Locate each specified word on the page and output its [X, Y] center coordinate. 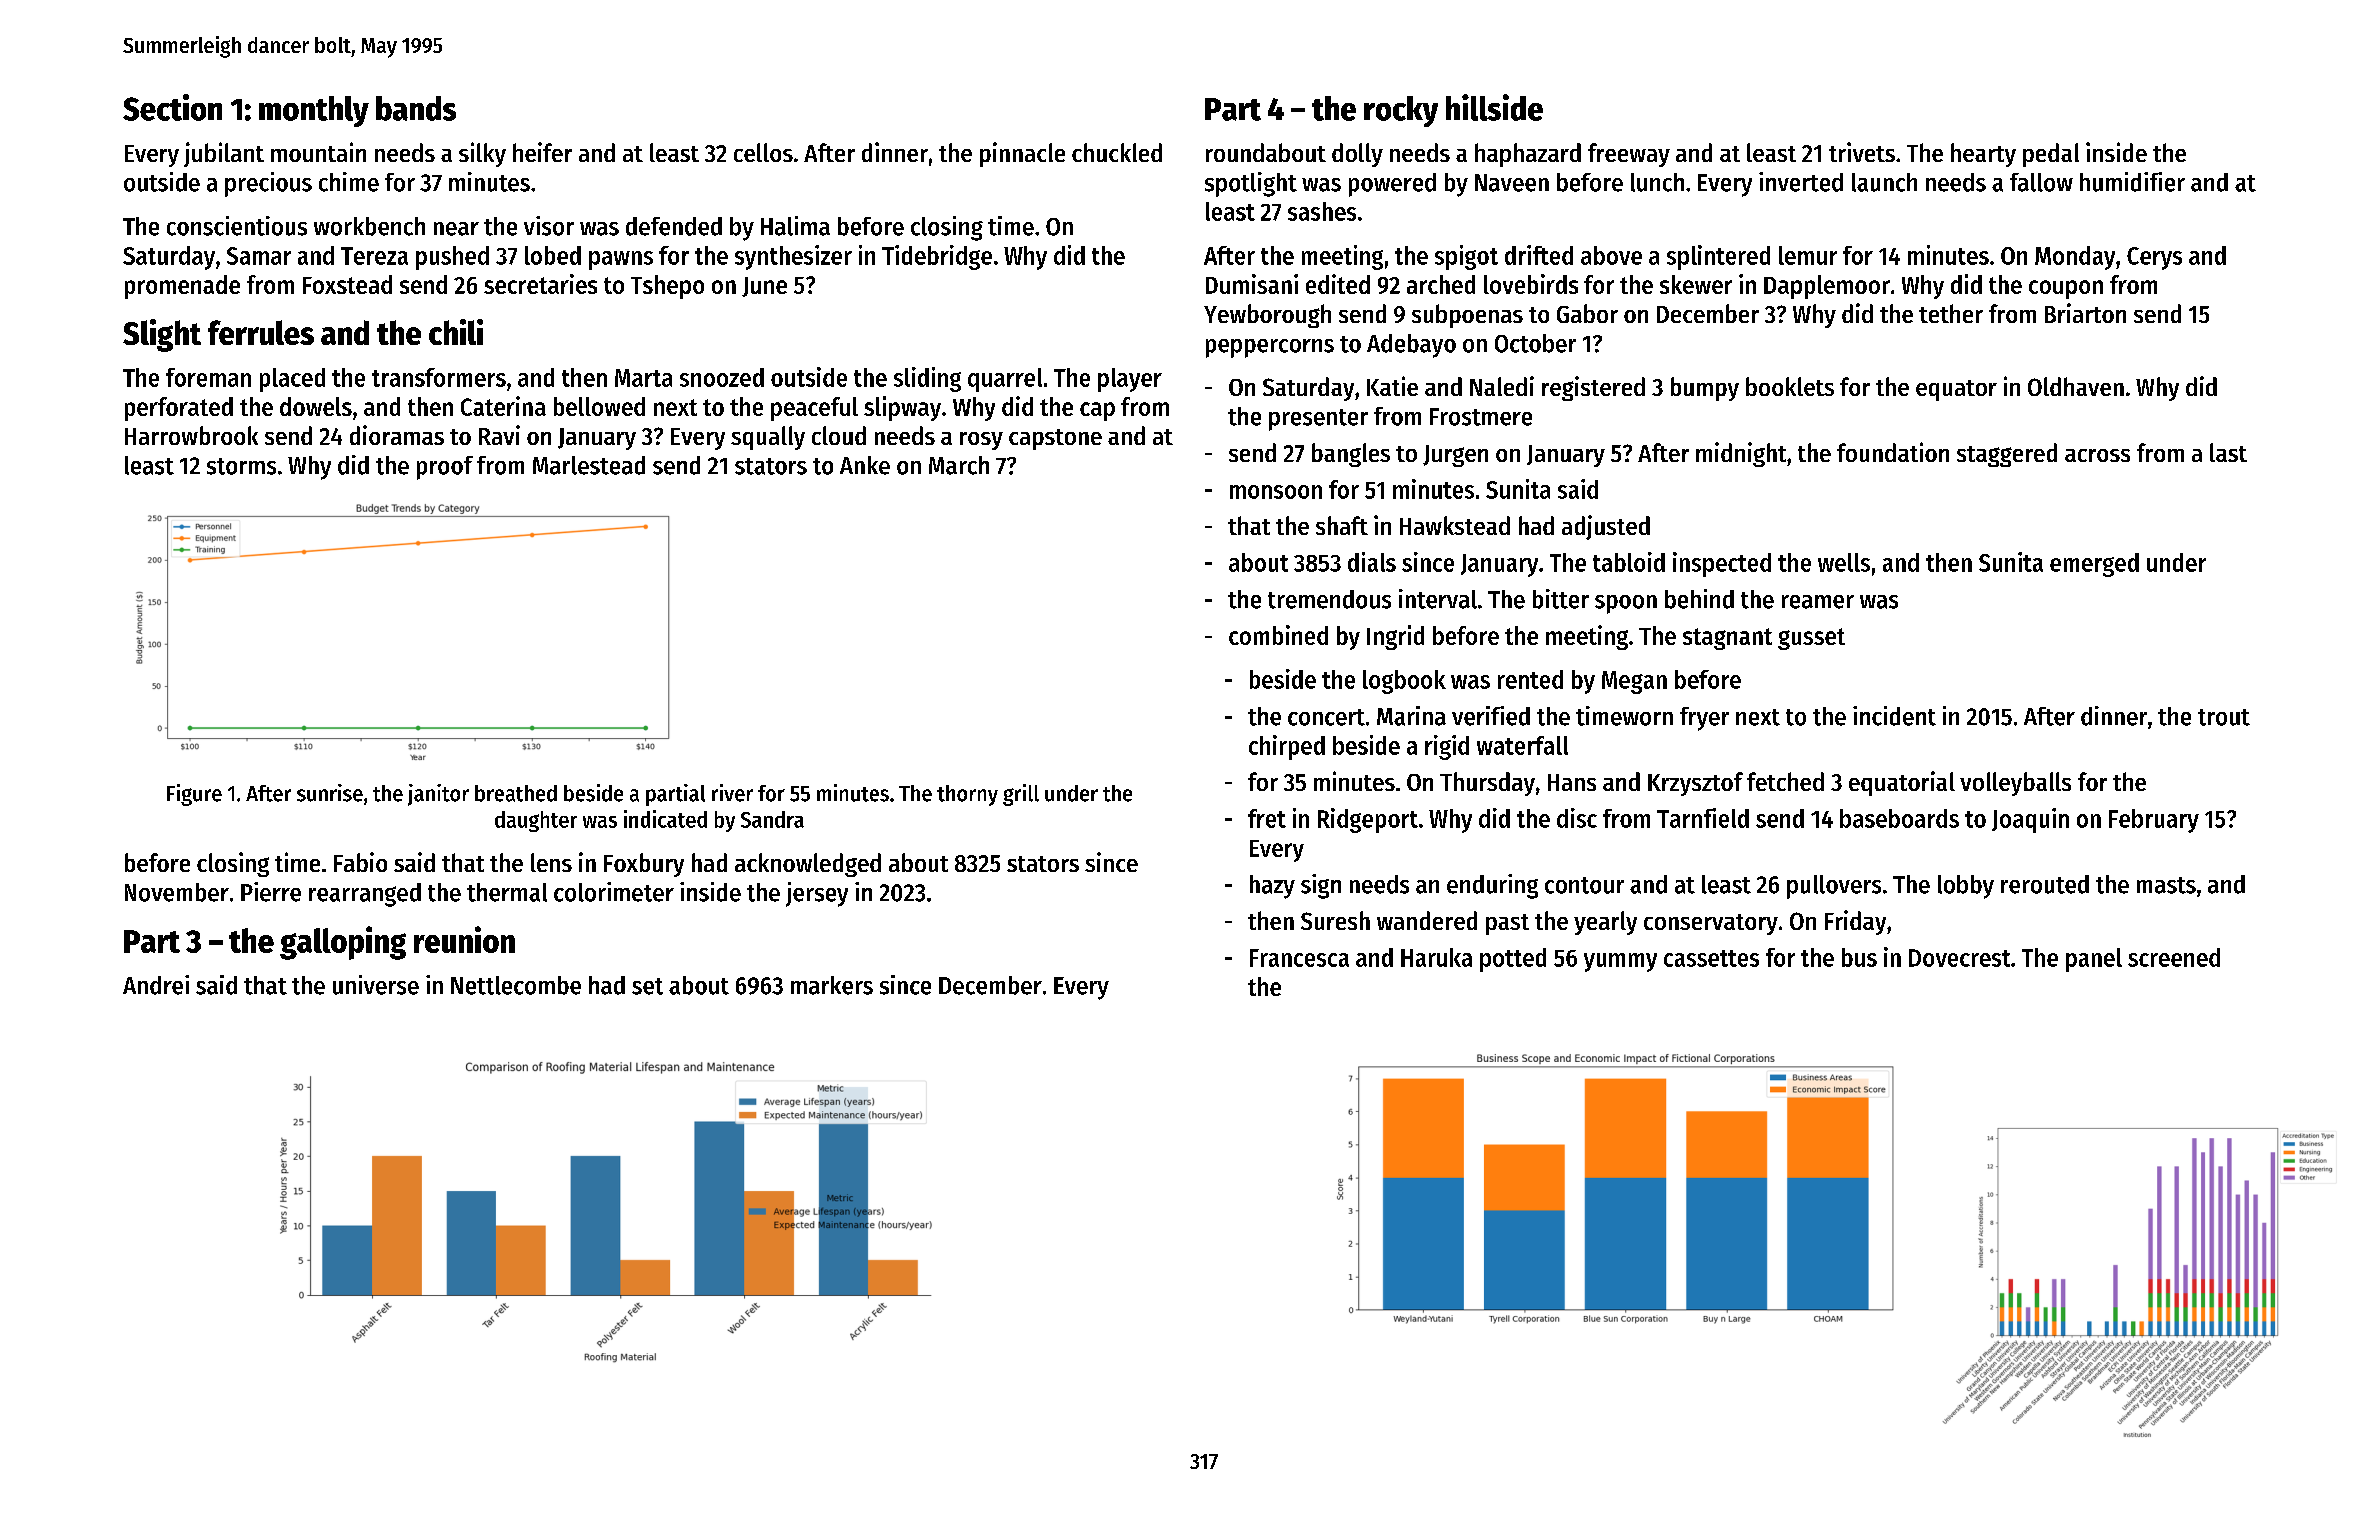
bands [416, 108]
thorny [967, 795]
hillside [1494, 107]
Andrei [156, 985]
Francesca [1299, 958]
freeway [1629, 155]
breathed [516, 793]
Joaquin [2030, 820]
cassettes [1711, 958]
